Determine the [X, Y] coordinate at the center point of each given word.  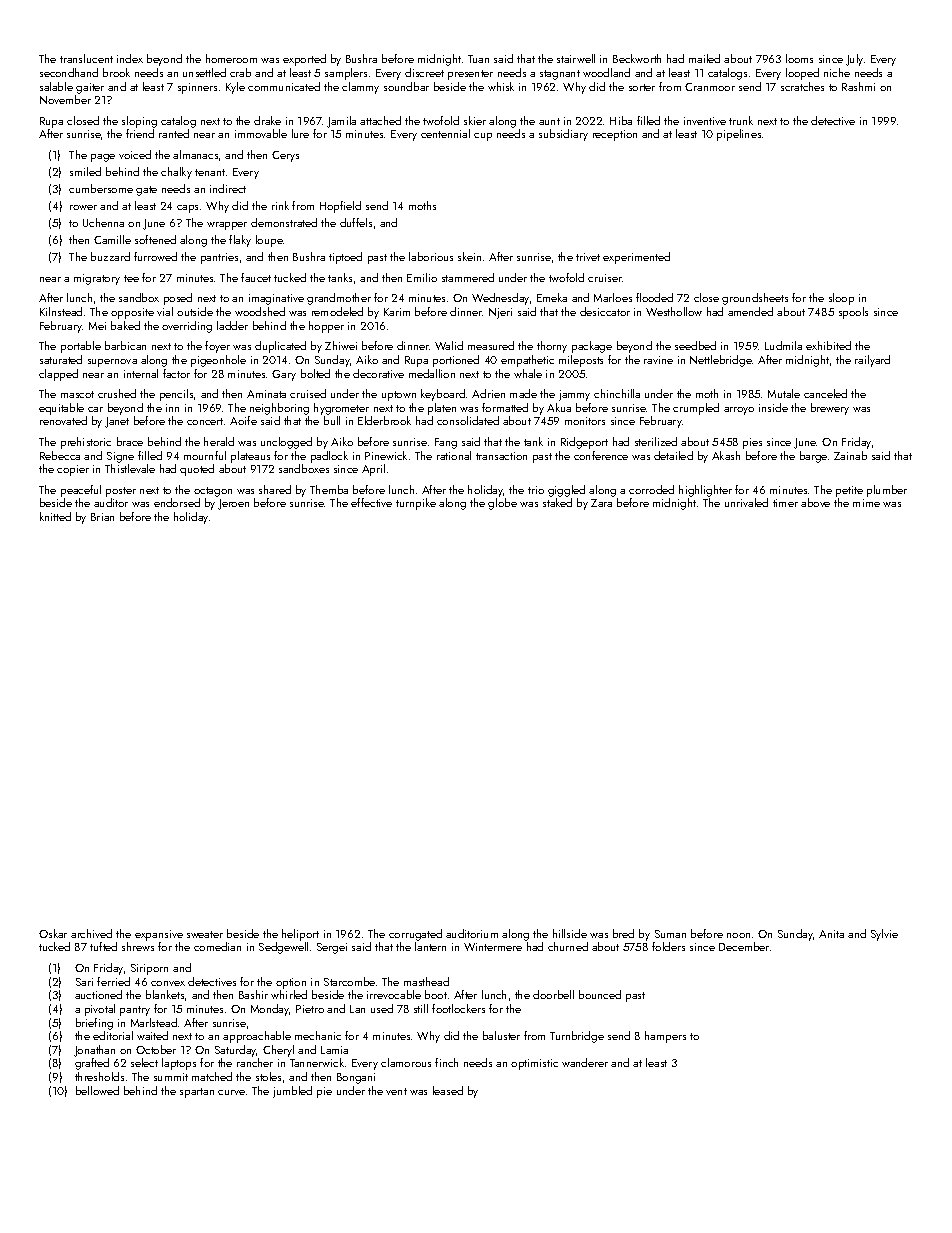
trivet [588, 257]
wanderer [585, 1062]
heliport [300, 935]
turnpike [416, 504]
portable [81, 347]
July [854, 60]
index [130, 58]
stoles [268, 1076]
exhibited [828, 345]
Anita [831, 934]
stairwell [576, 58]
